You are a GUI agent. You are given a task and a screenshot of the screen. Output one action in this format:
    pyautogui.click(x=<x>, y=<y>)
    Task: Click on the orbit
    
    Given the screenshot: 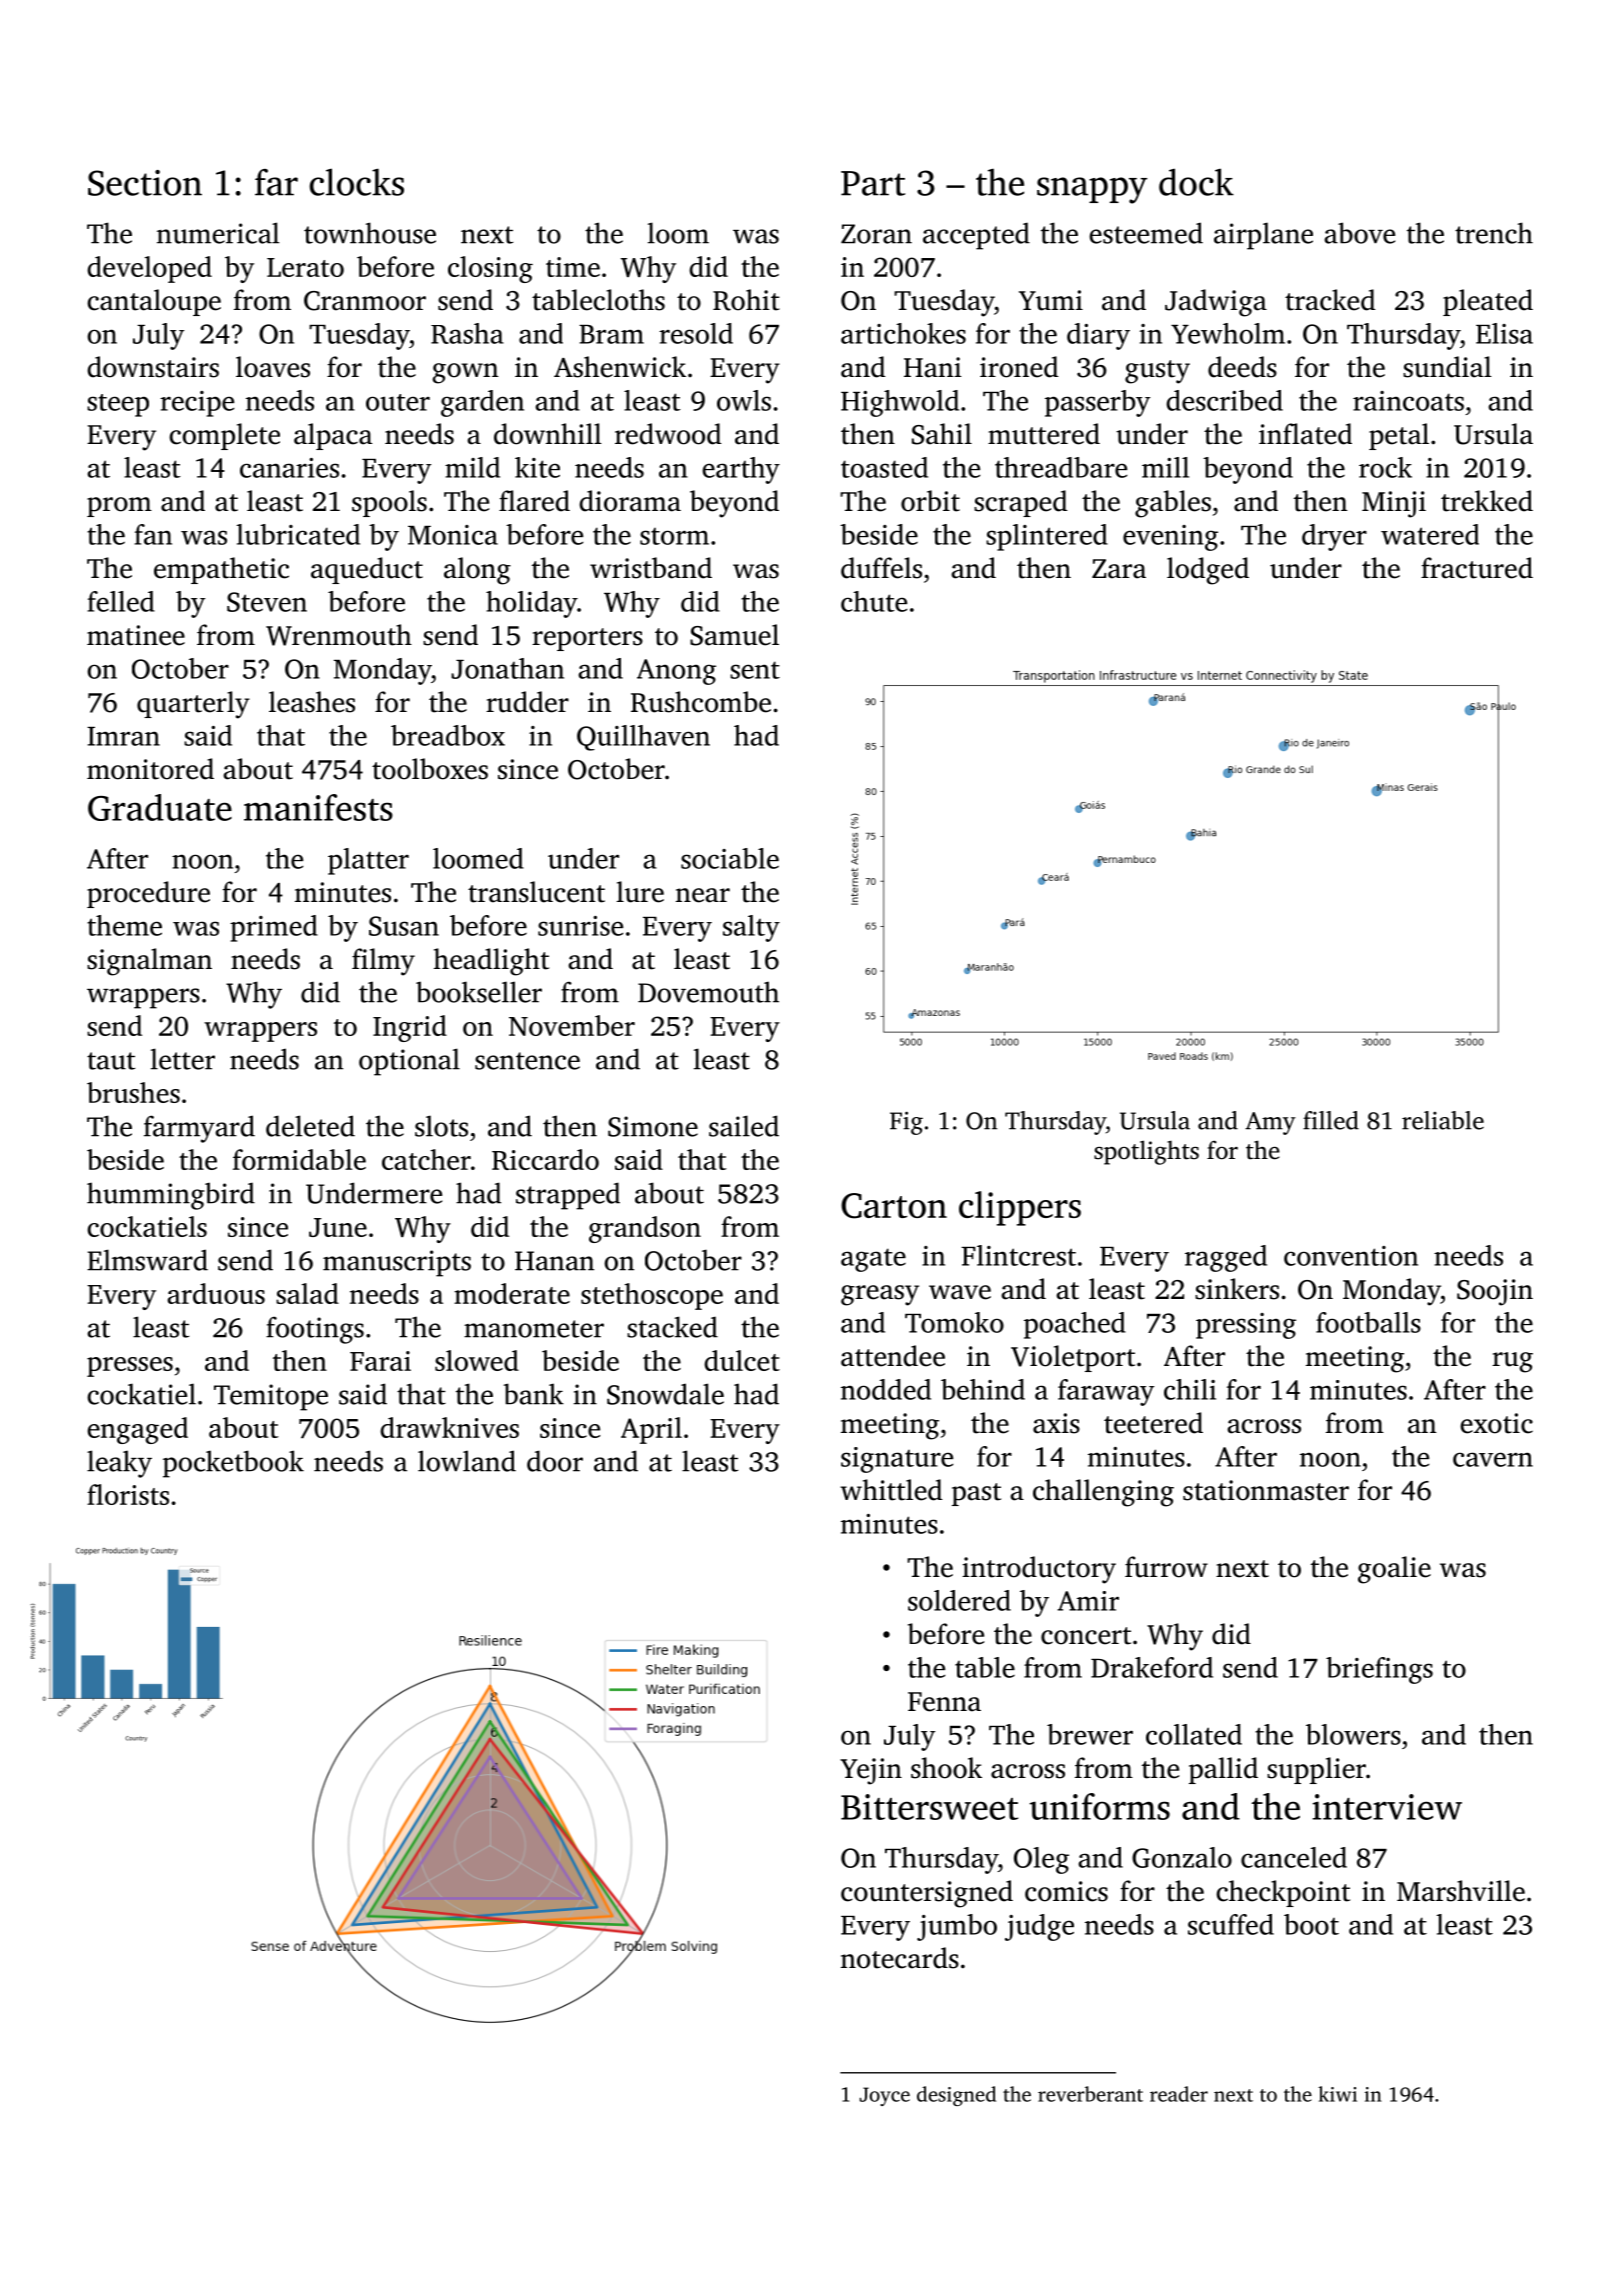 What is the action you would take?
    pyautogui.click(x=930, y=501)
